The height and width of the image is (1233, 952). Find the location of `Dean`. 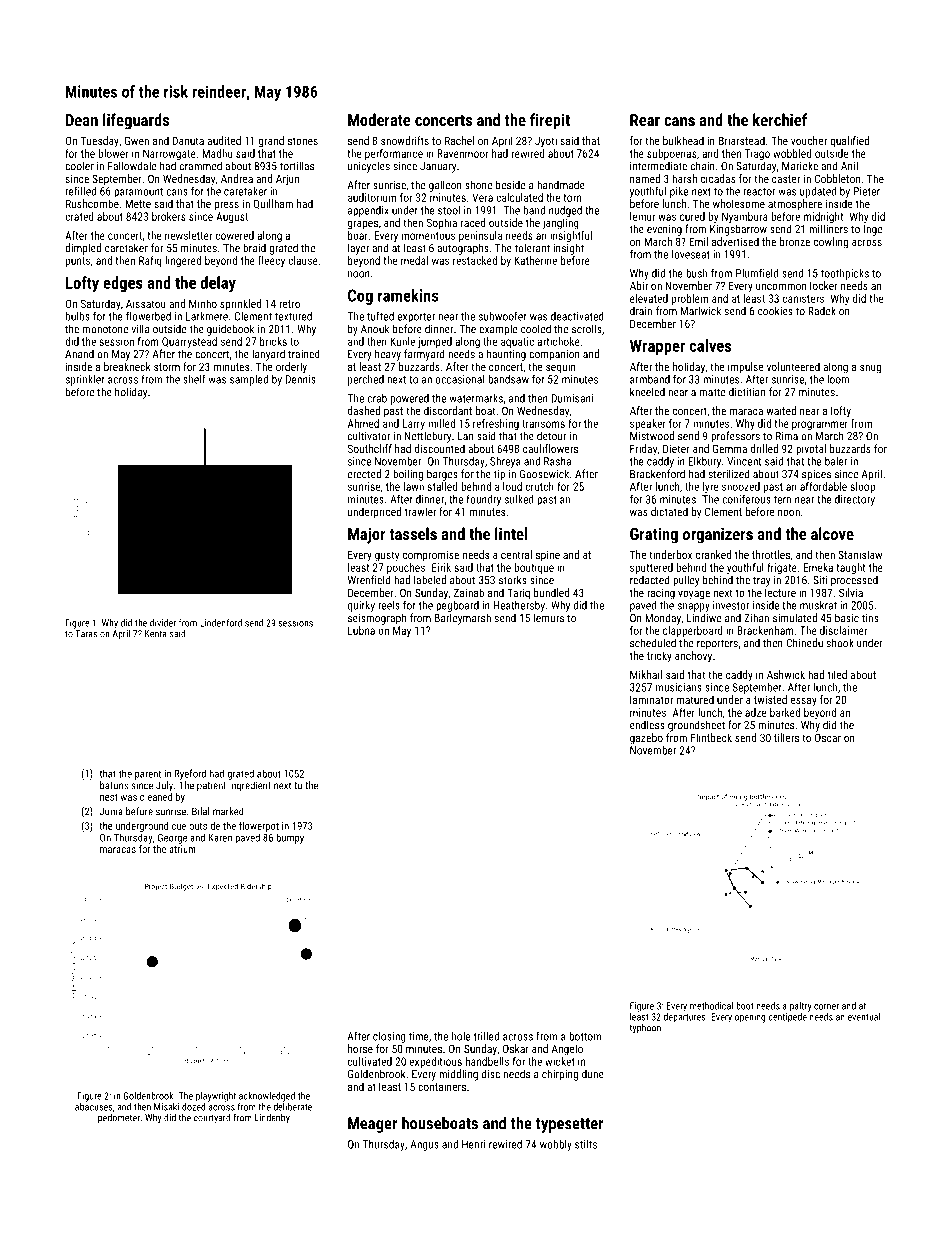

Dean is located at coordinates (82, 120).
